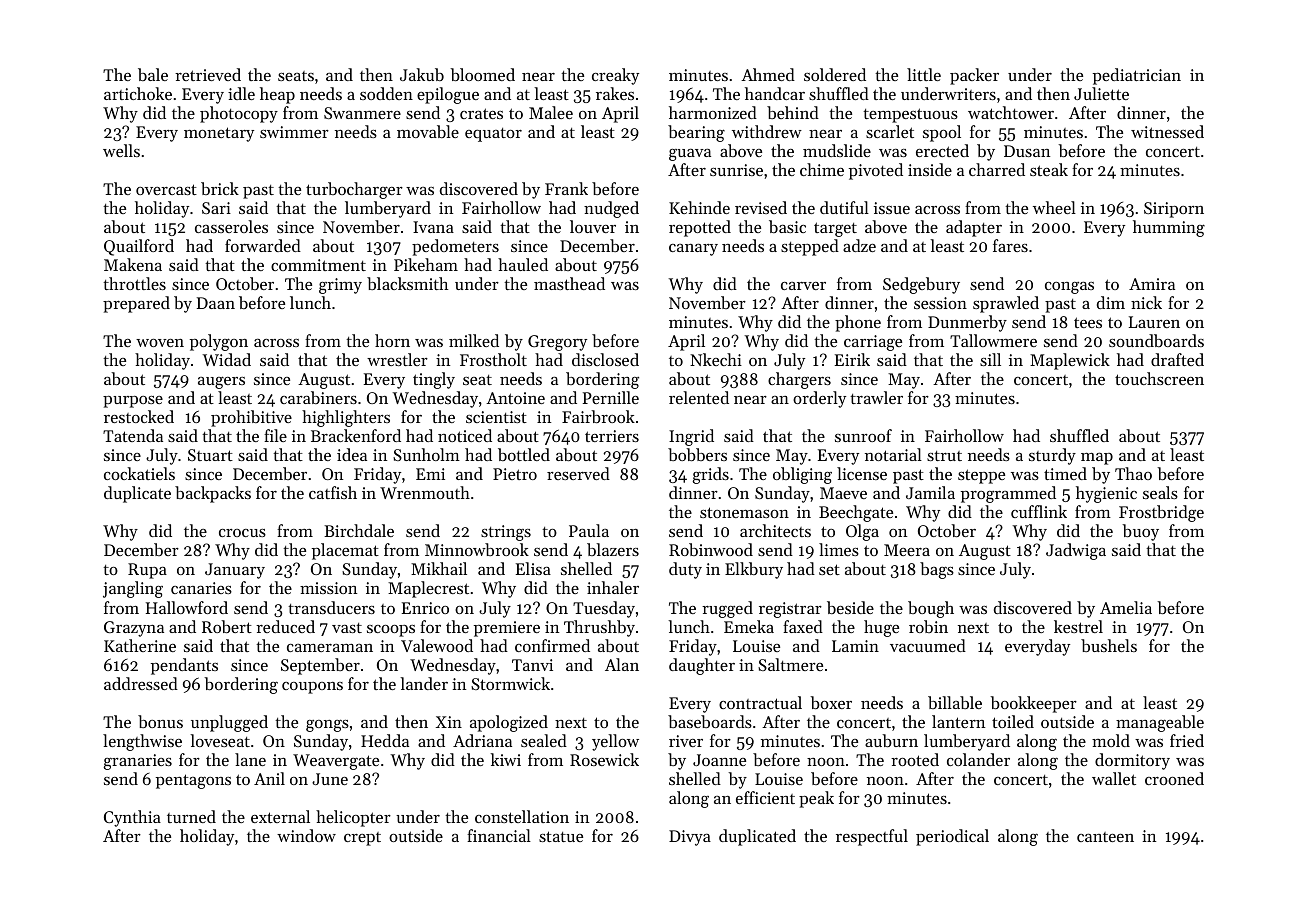  What do you see at coordinates (140, 645) in the page?
I see `Katherine` at bounding box center [140, 645].
